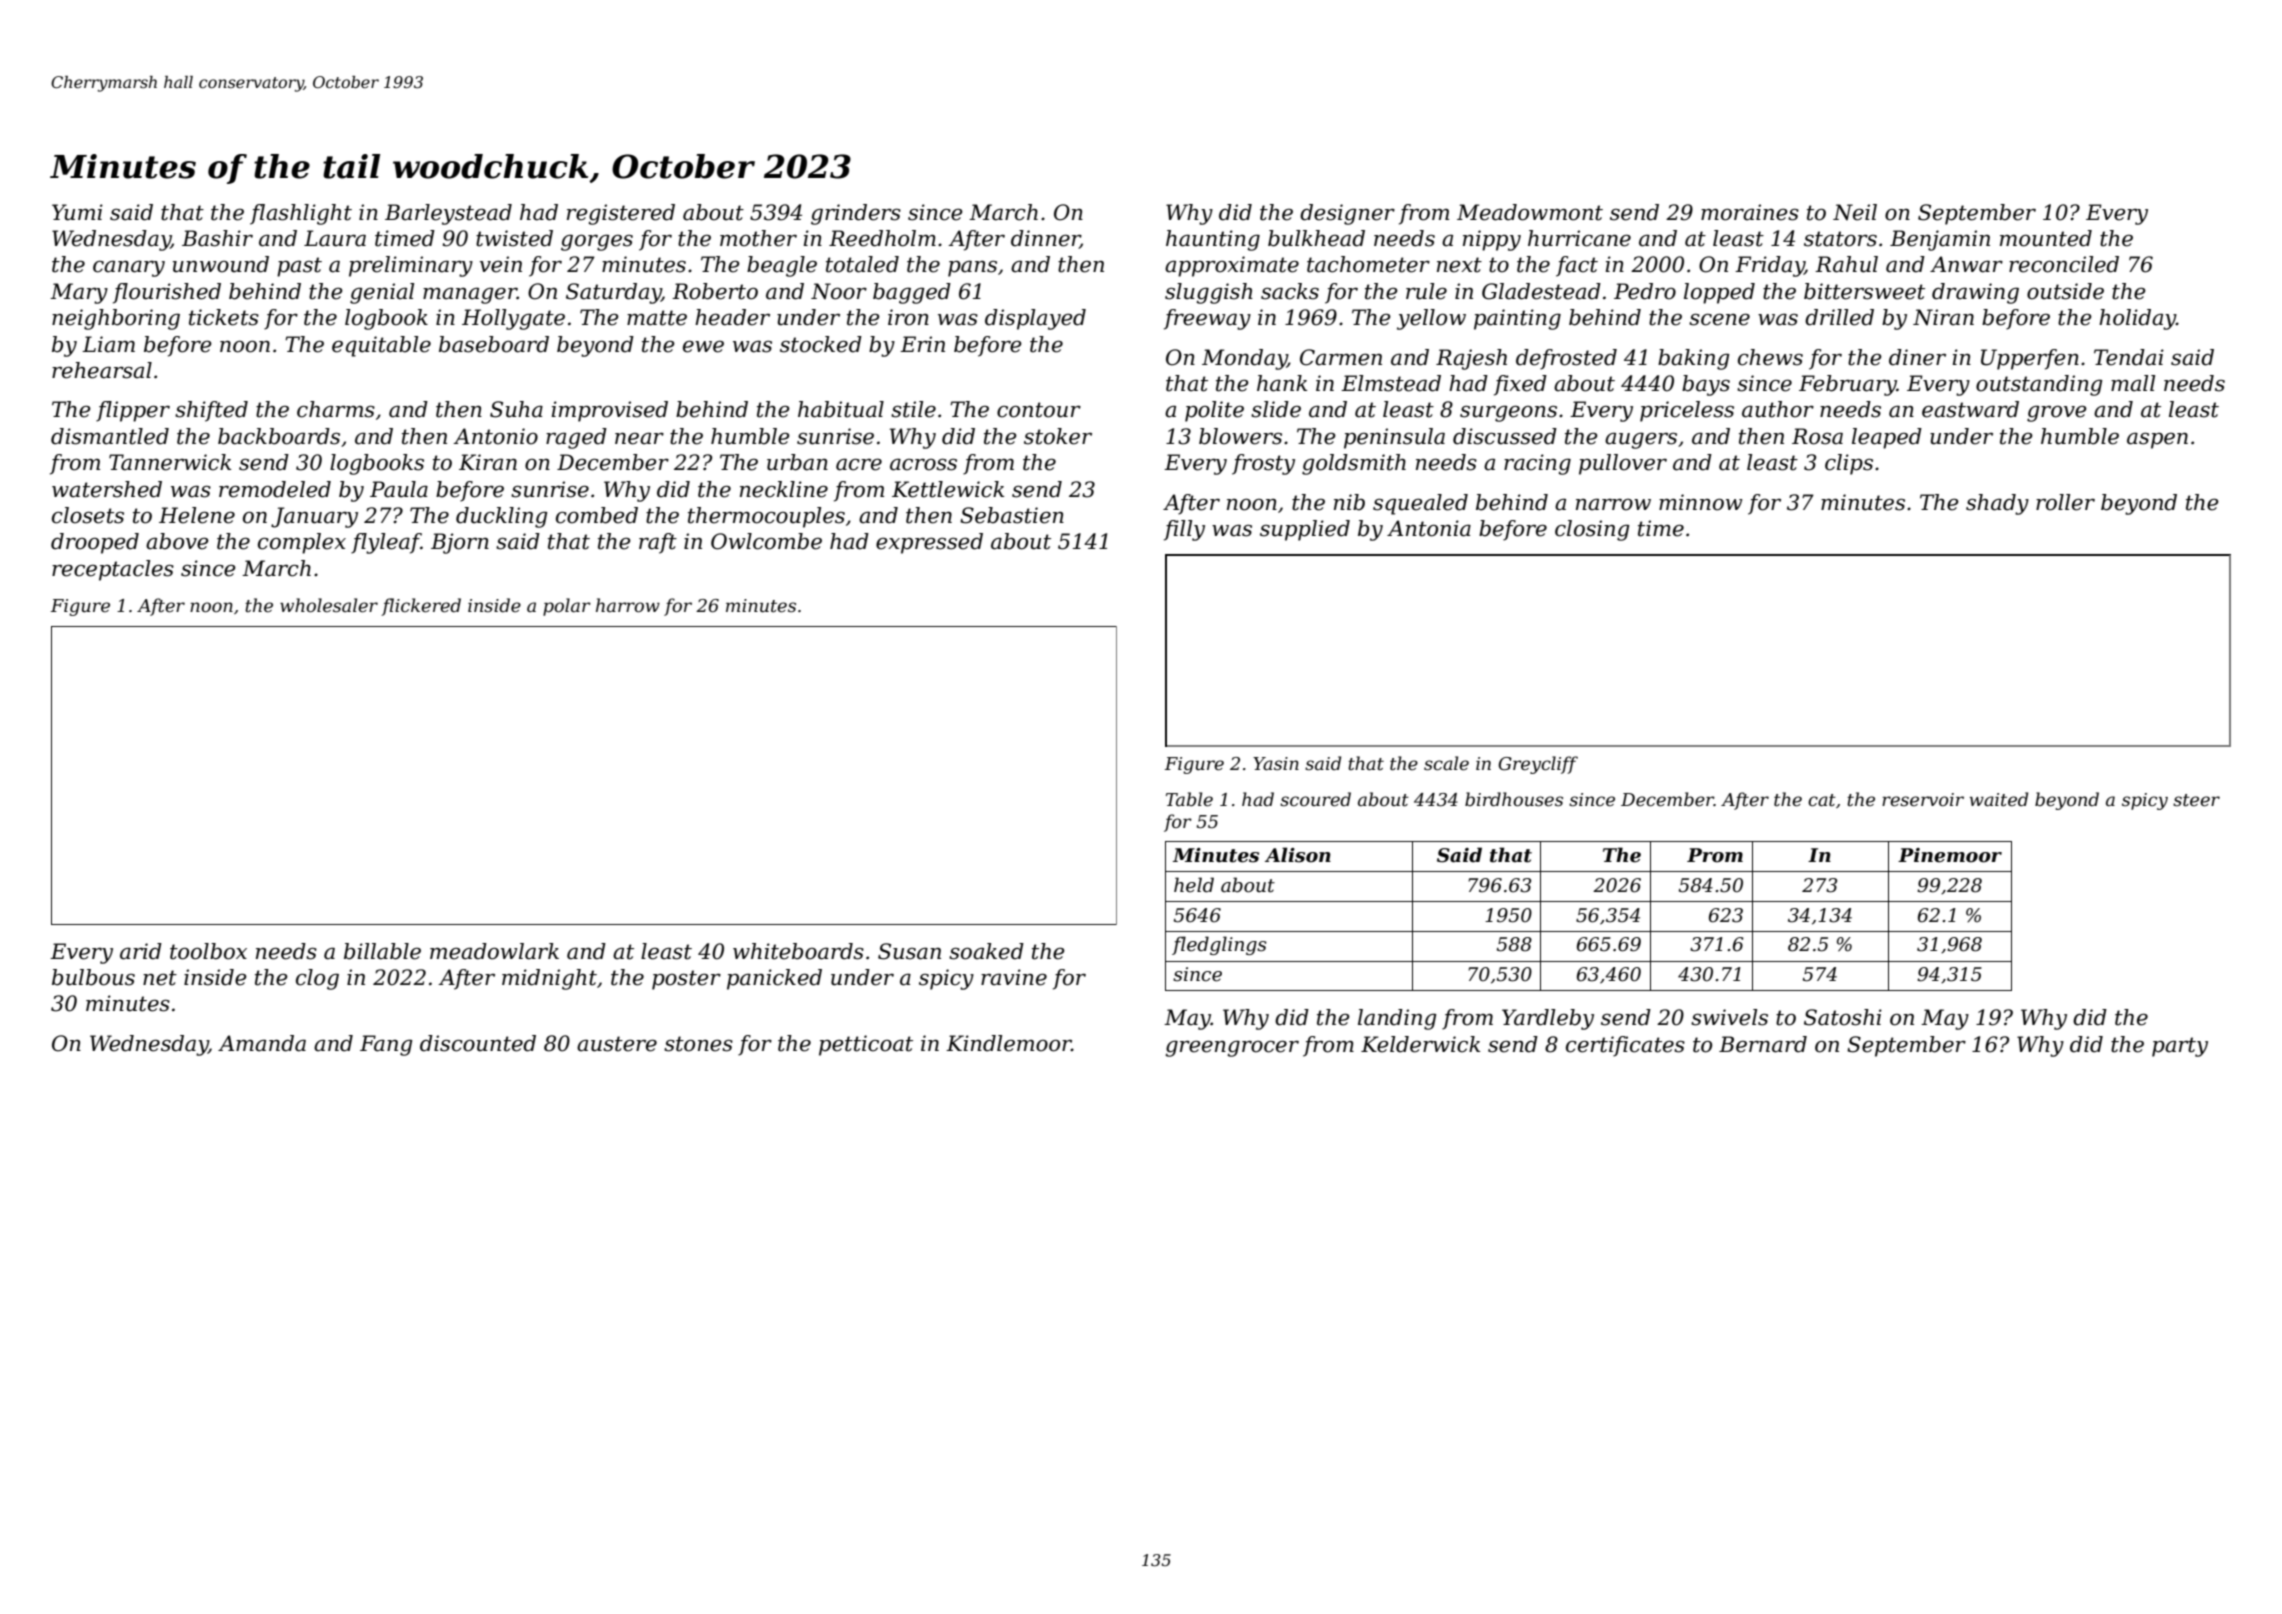 This page has width=2282, height=1614. Describe the element at coordinates (856, 214) in the page. I see `grinders` at that location.
